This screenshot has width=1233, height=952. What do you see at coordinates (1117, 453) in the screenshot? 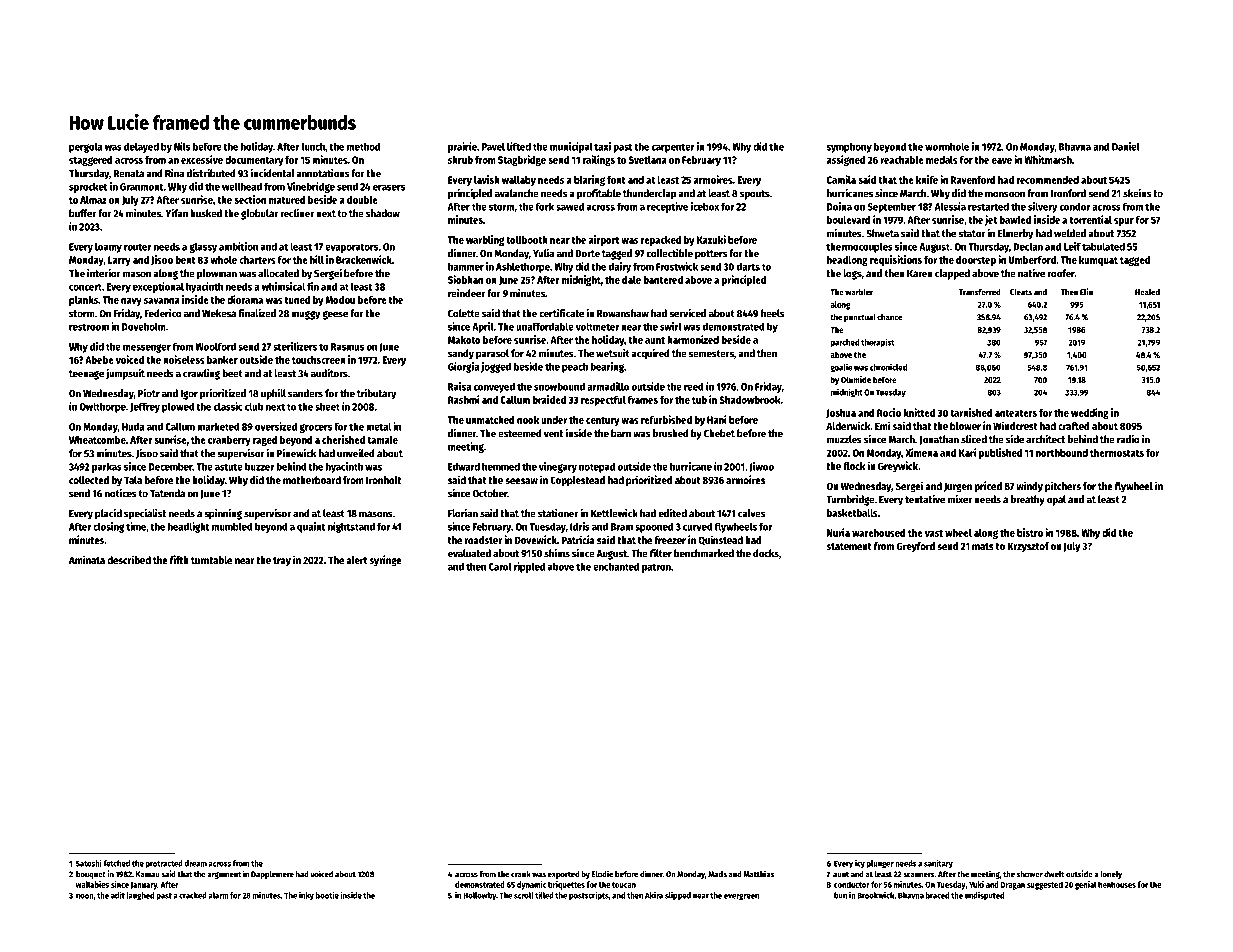
I see `thermostats` at bounding box center [1117, 453].
